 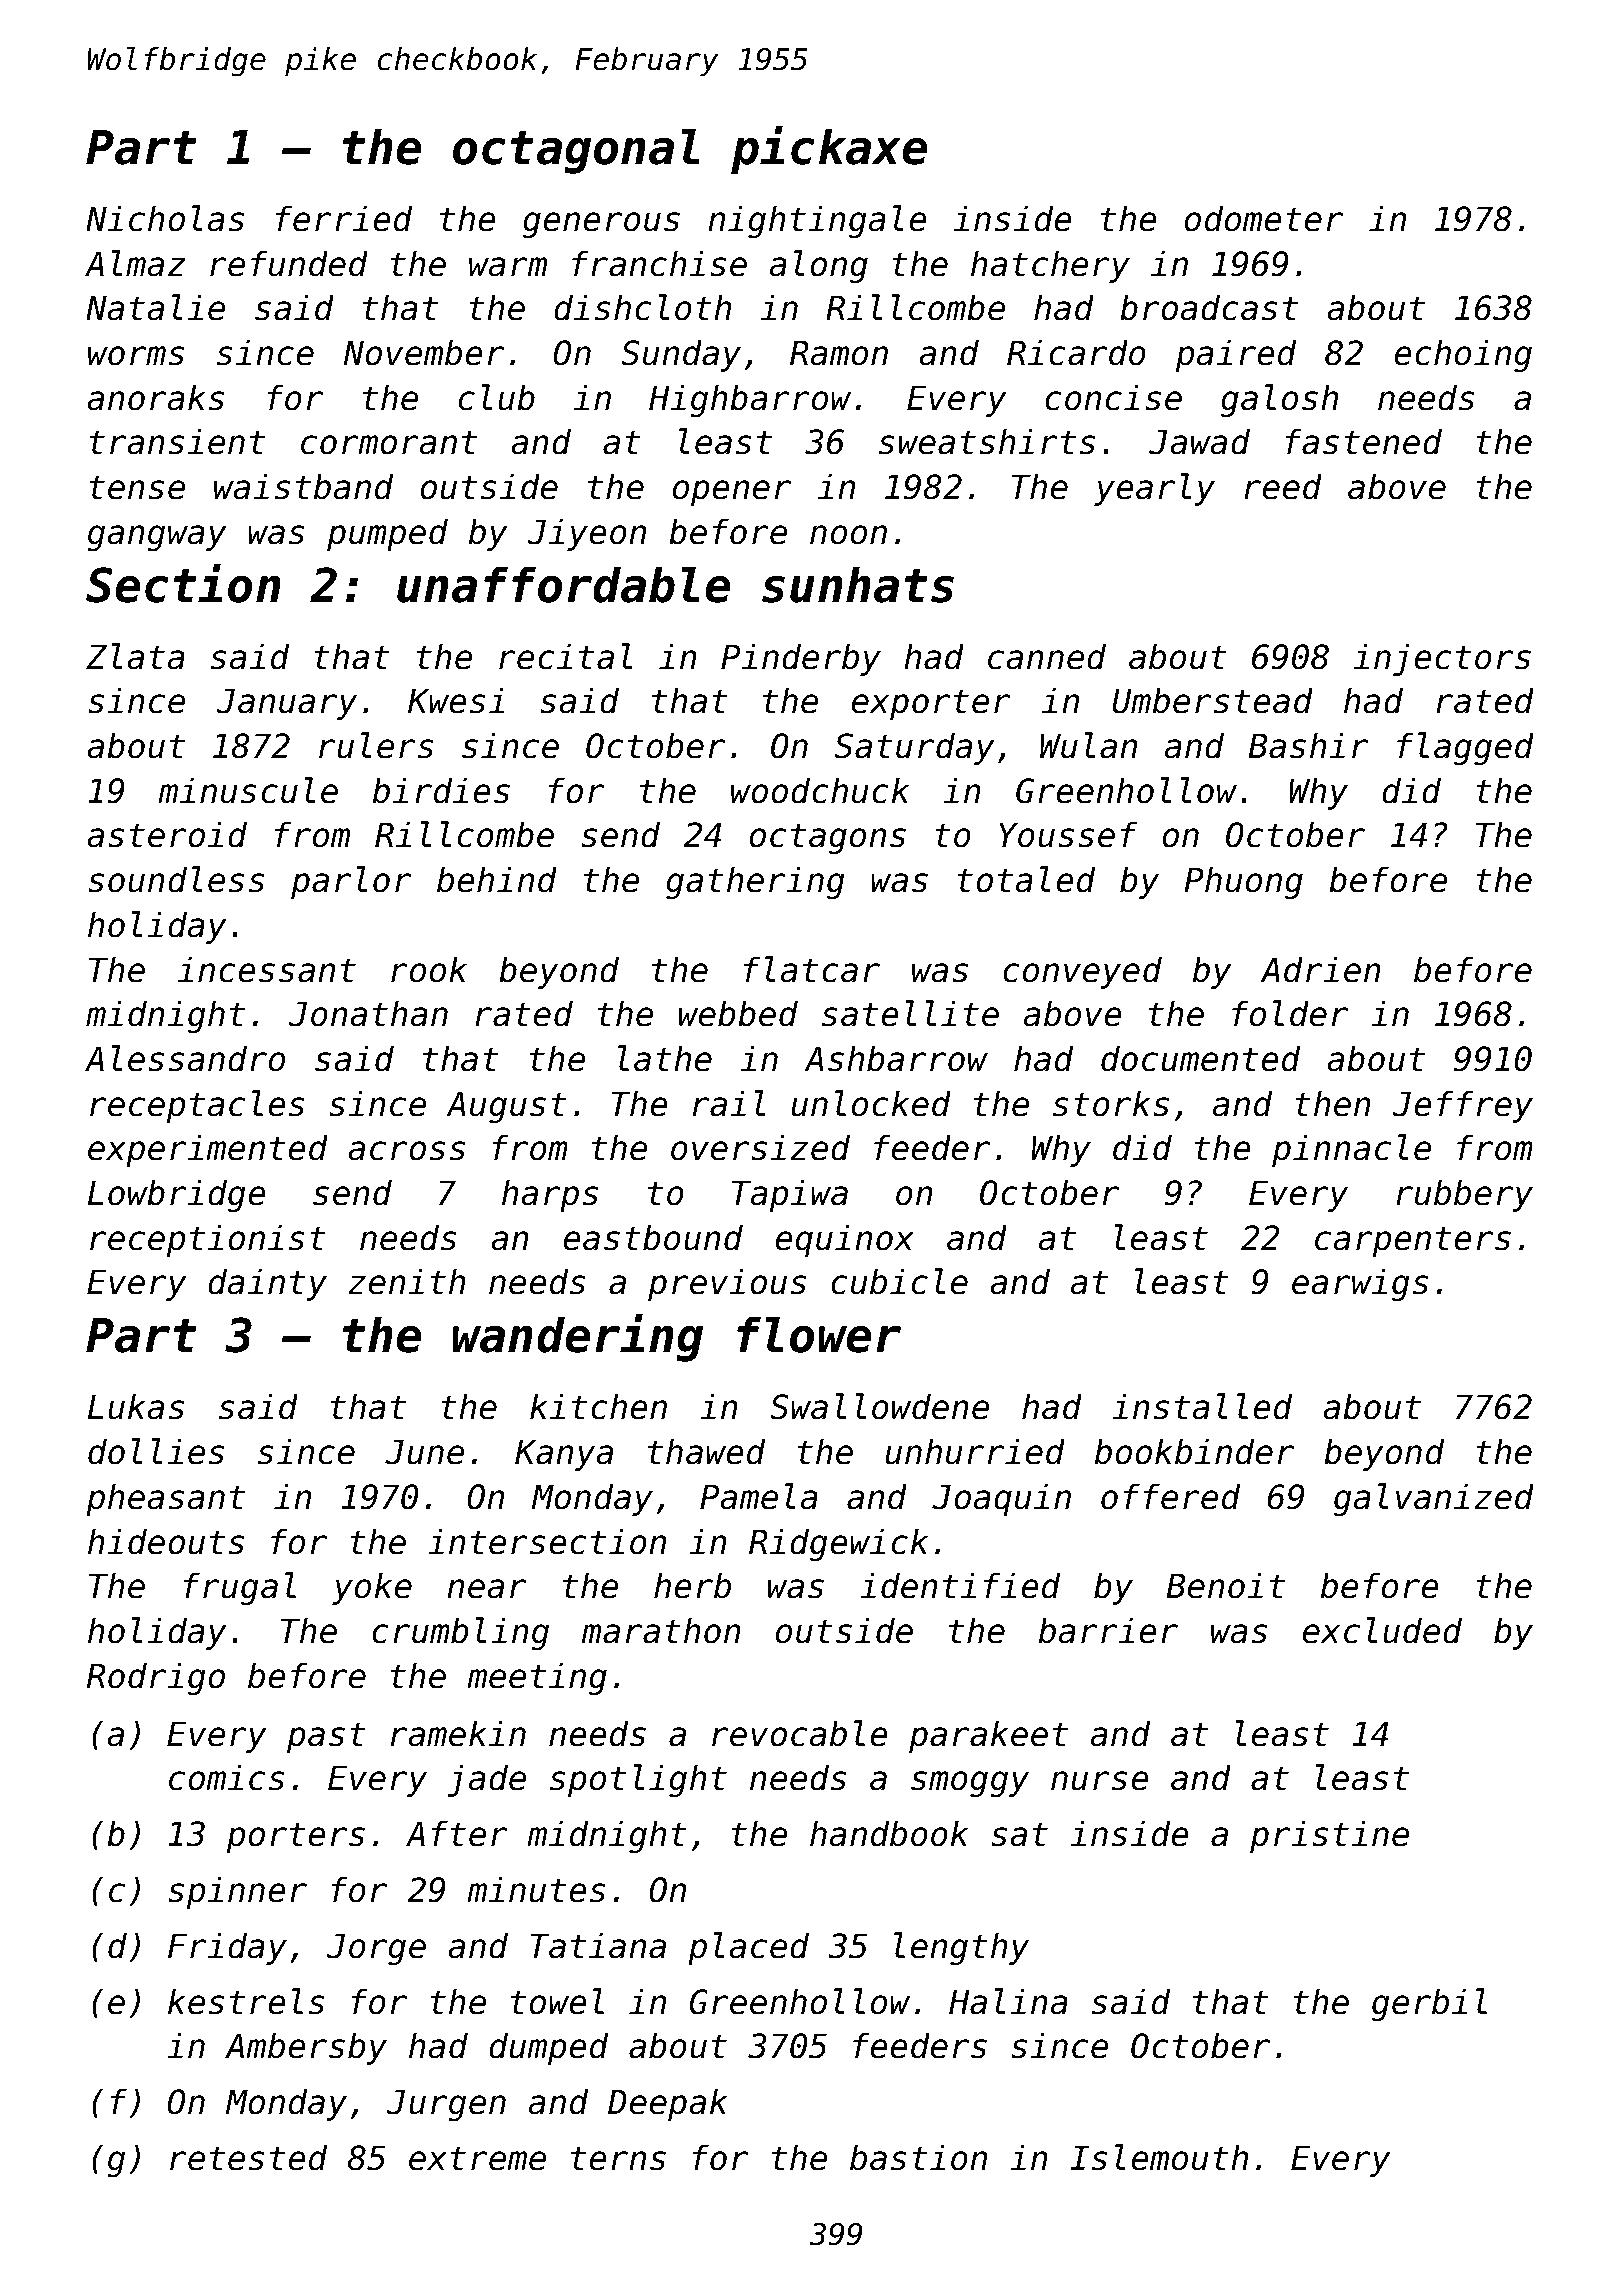 What do you see at coordinates (1308, 745) in the document?
I see `Bashir` at bounding box center [1308, 745].
